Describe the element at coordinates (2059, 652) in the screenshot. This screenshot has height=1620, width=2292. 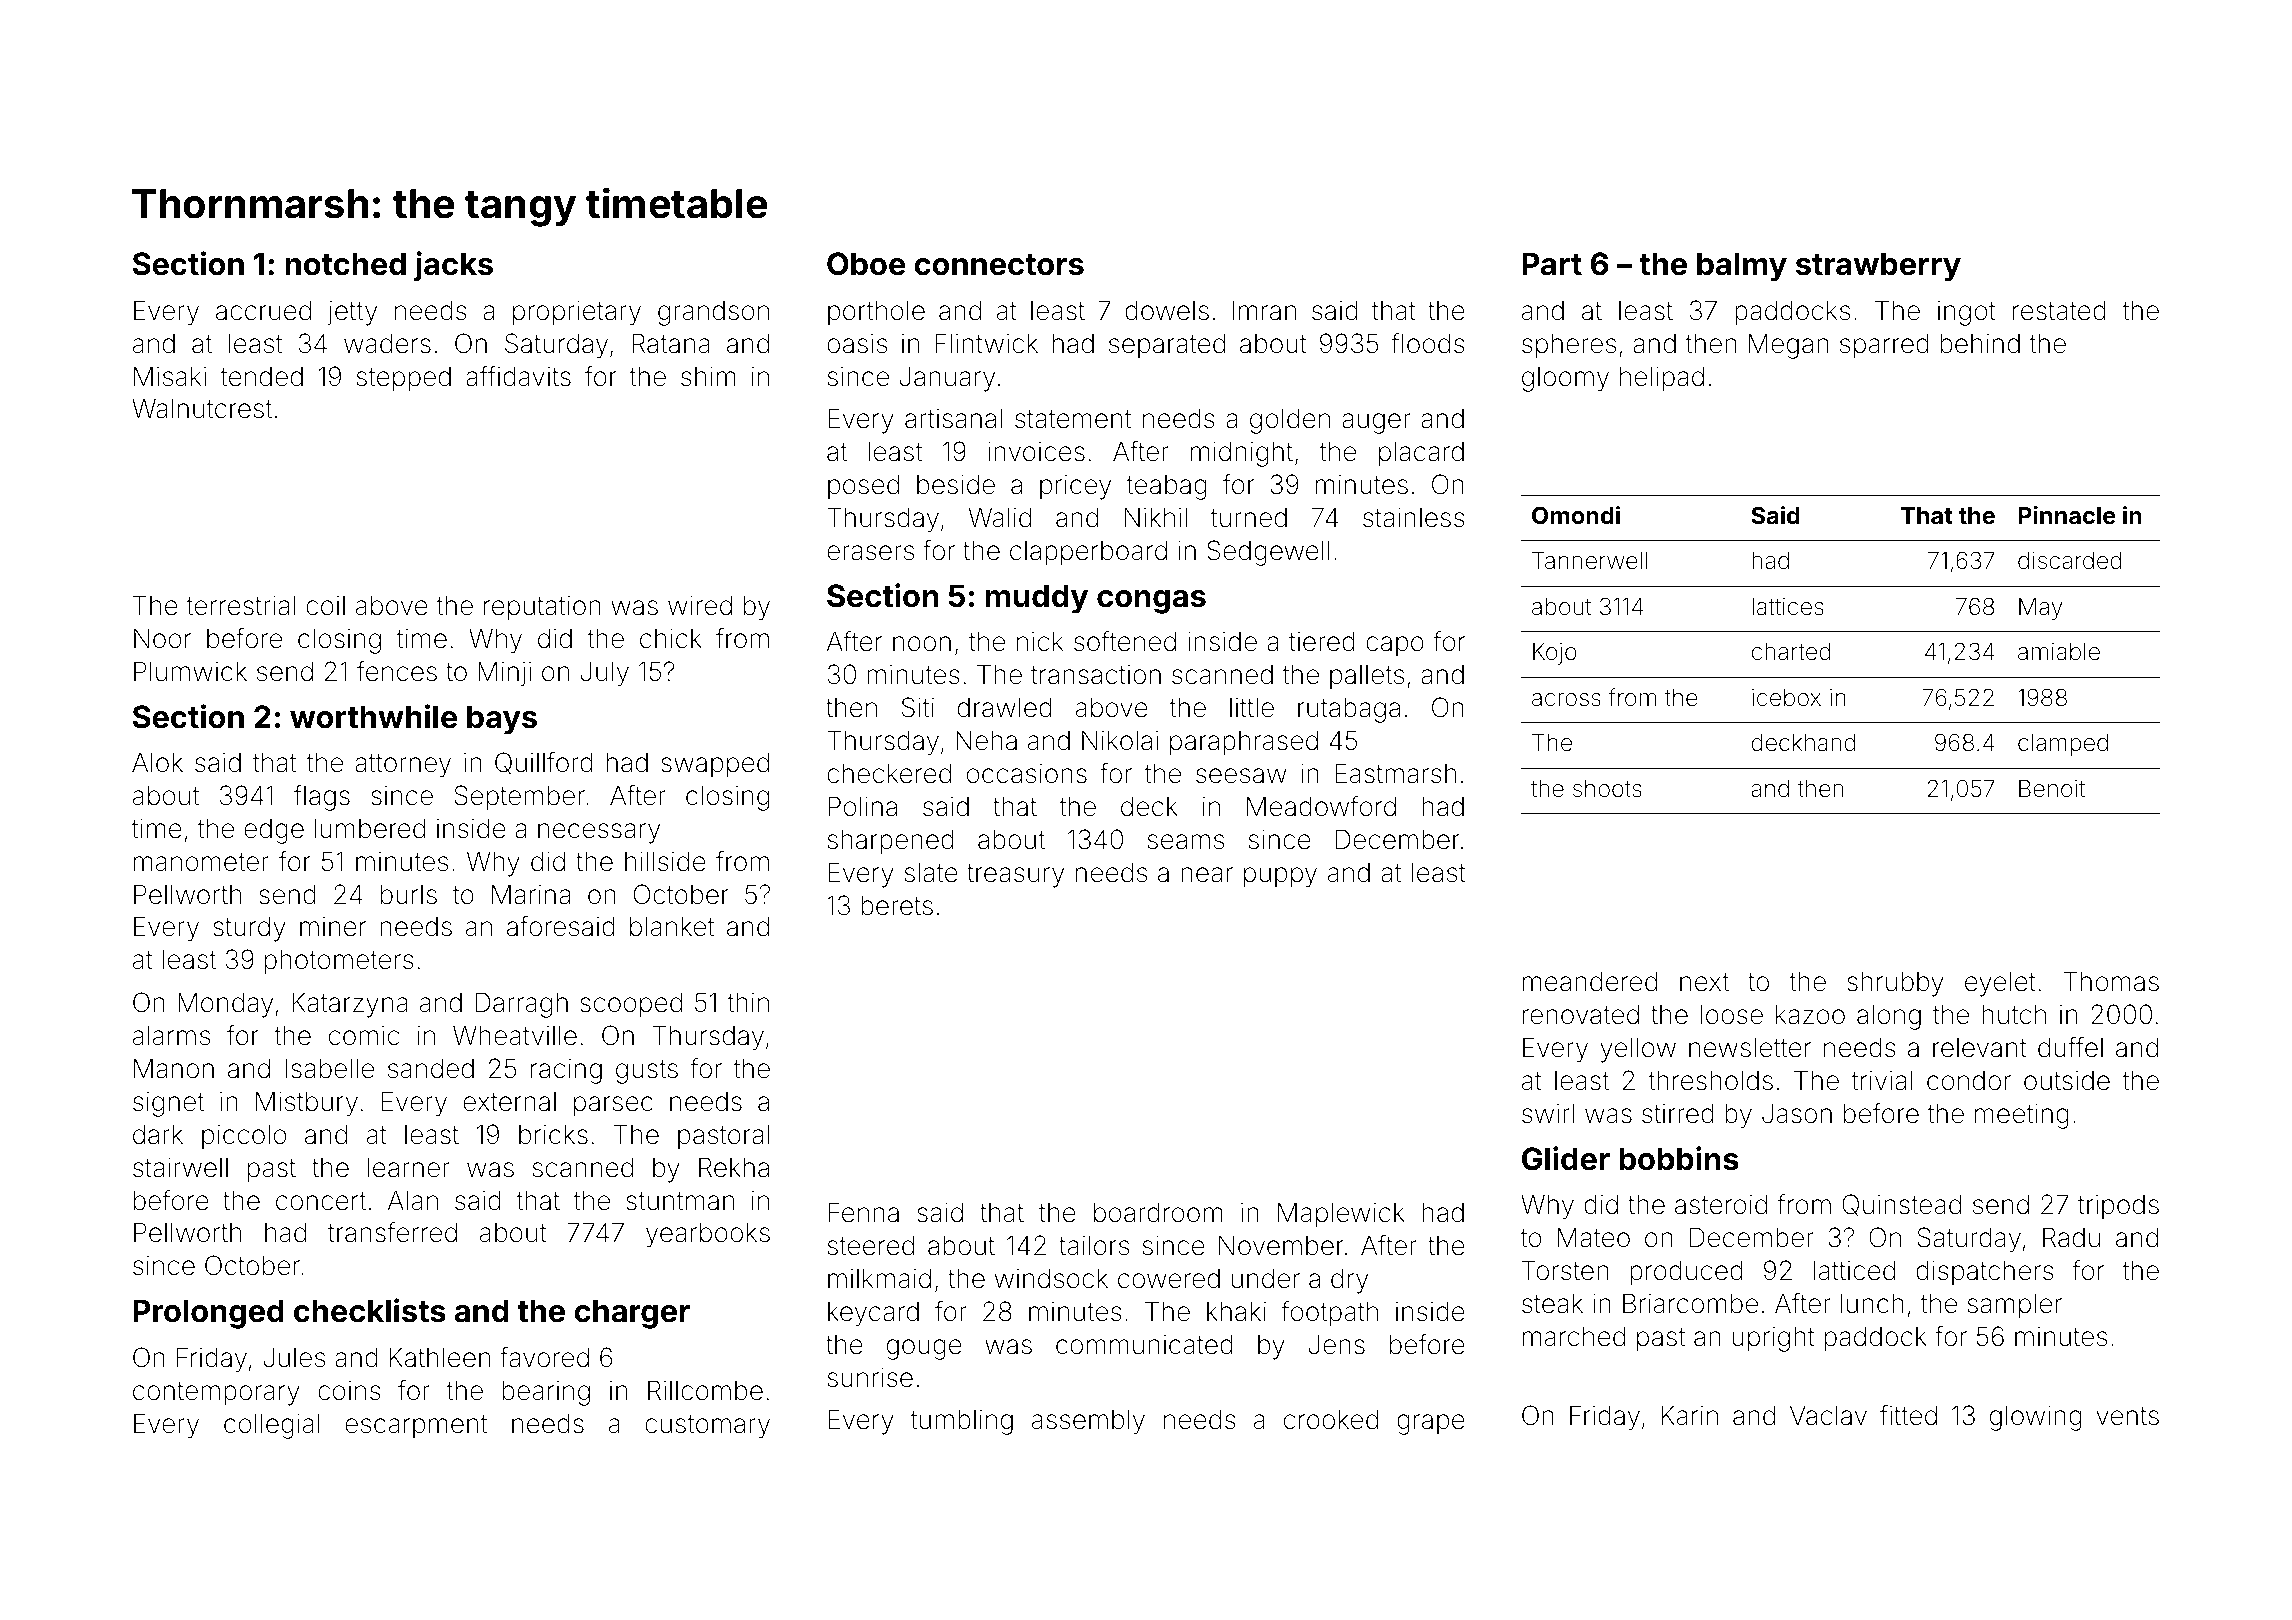
I see `amiable` at that location.
